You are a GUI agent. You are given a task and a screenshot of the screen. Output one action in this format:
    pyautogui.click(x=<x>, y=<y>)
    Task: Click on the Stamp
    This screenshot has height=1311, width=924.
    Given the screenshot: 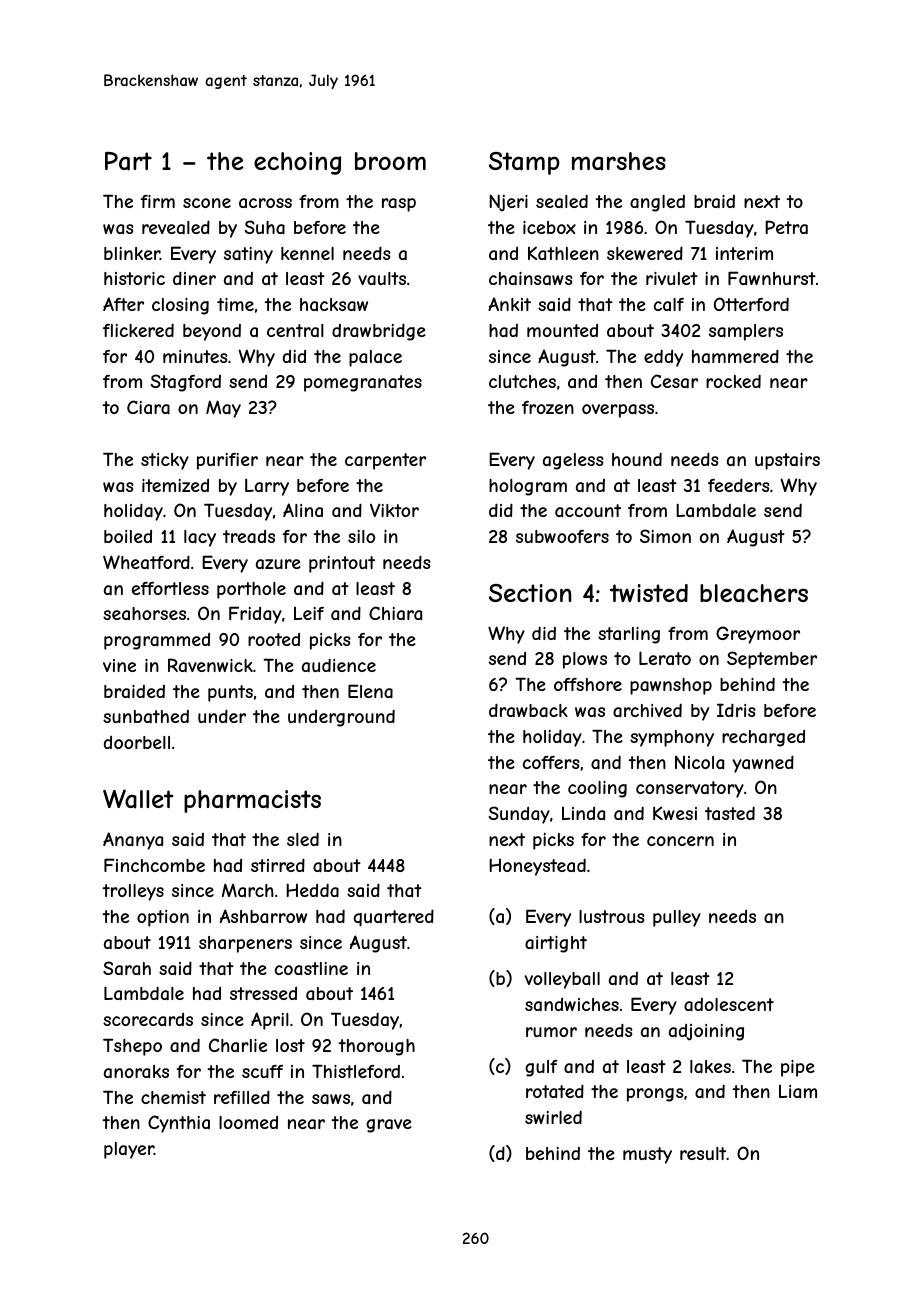 What is the action you would take?
    pyautogui.click(x=524, y=163)
